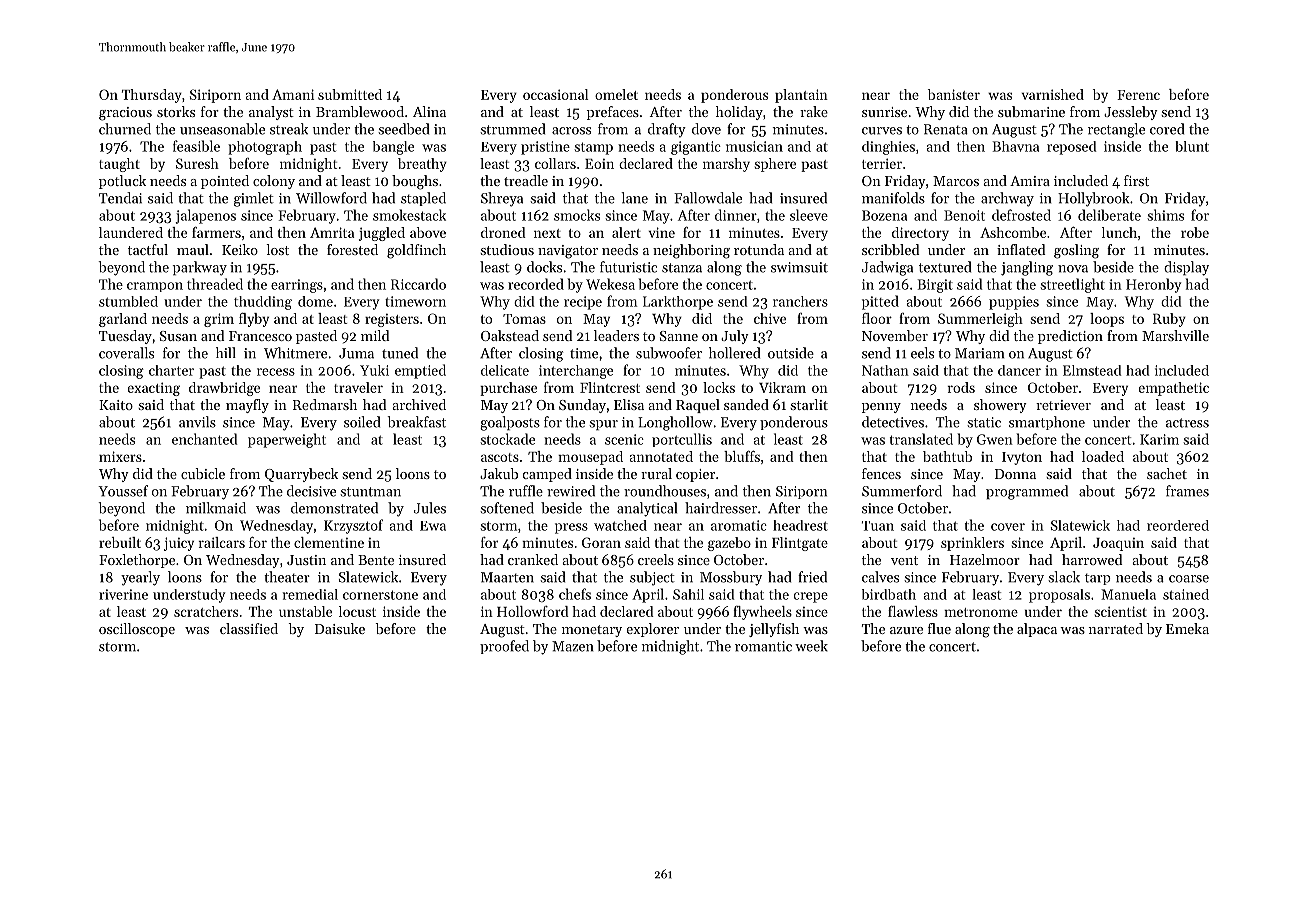 The width and height of the image is (1308, 924). What do you see at coordinates (647, 509) in the image?
I see `analytical` at bounding box center [647, 509].
